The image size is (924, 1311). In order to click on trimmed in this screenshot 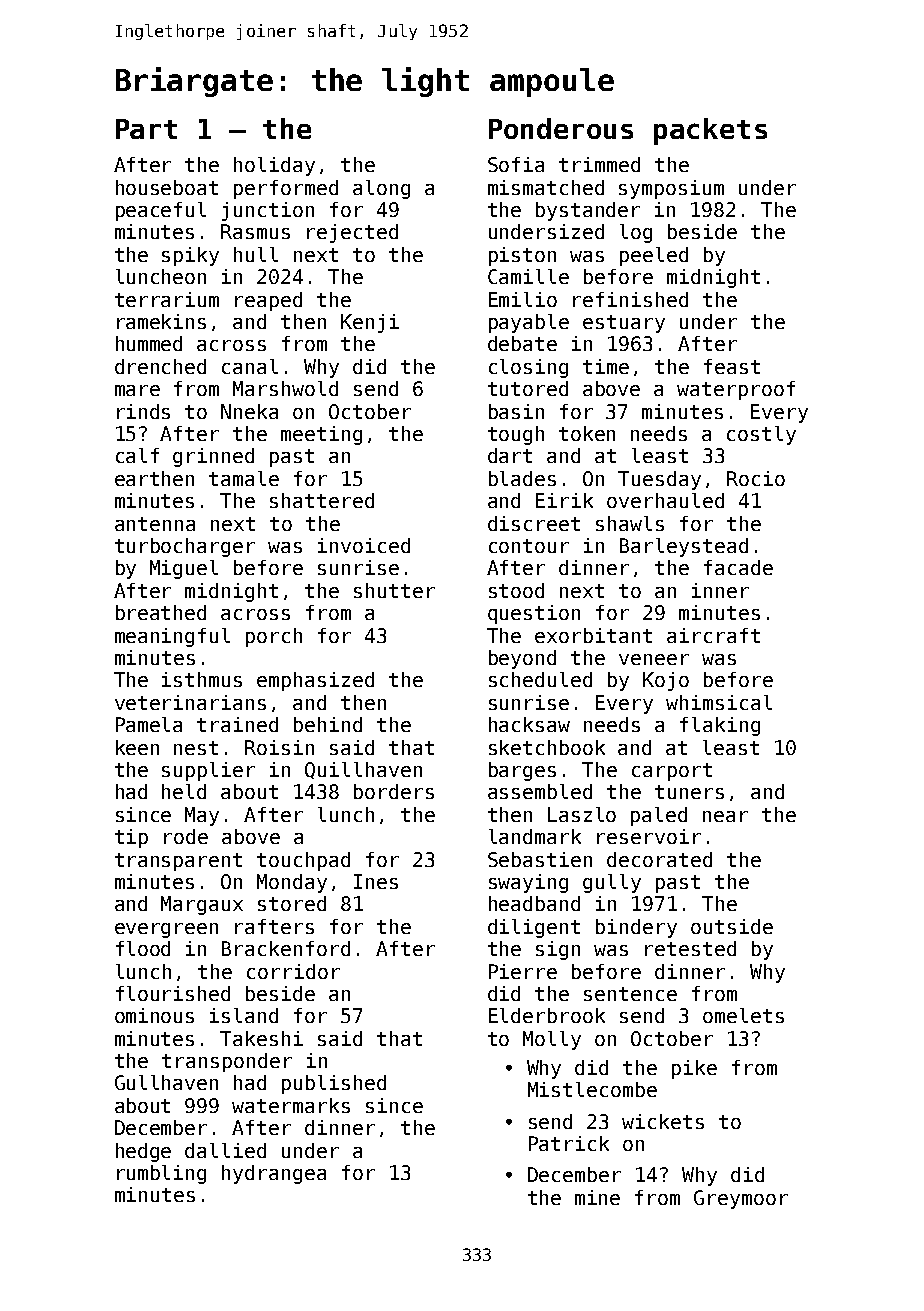, I will do `click(599, 164)`.
